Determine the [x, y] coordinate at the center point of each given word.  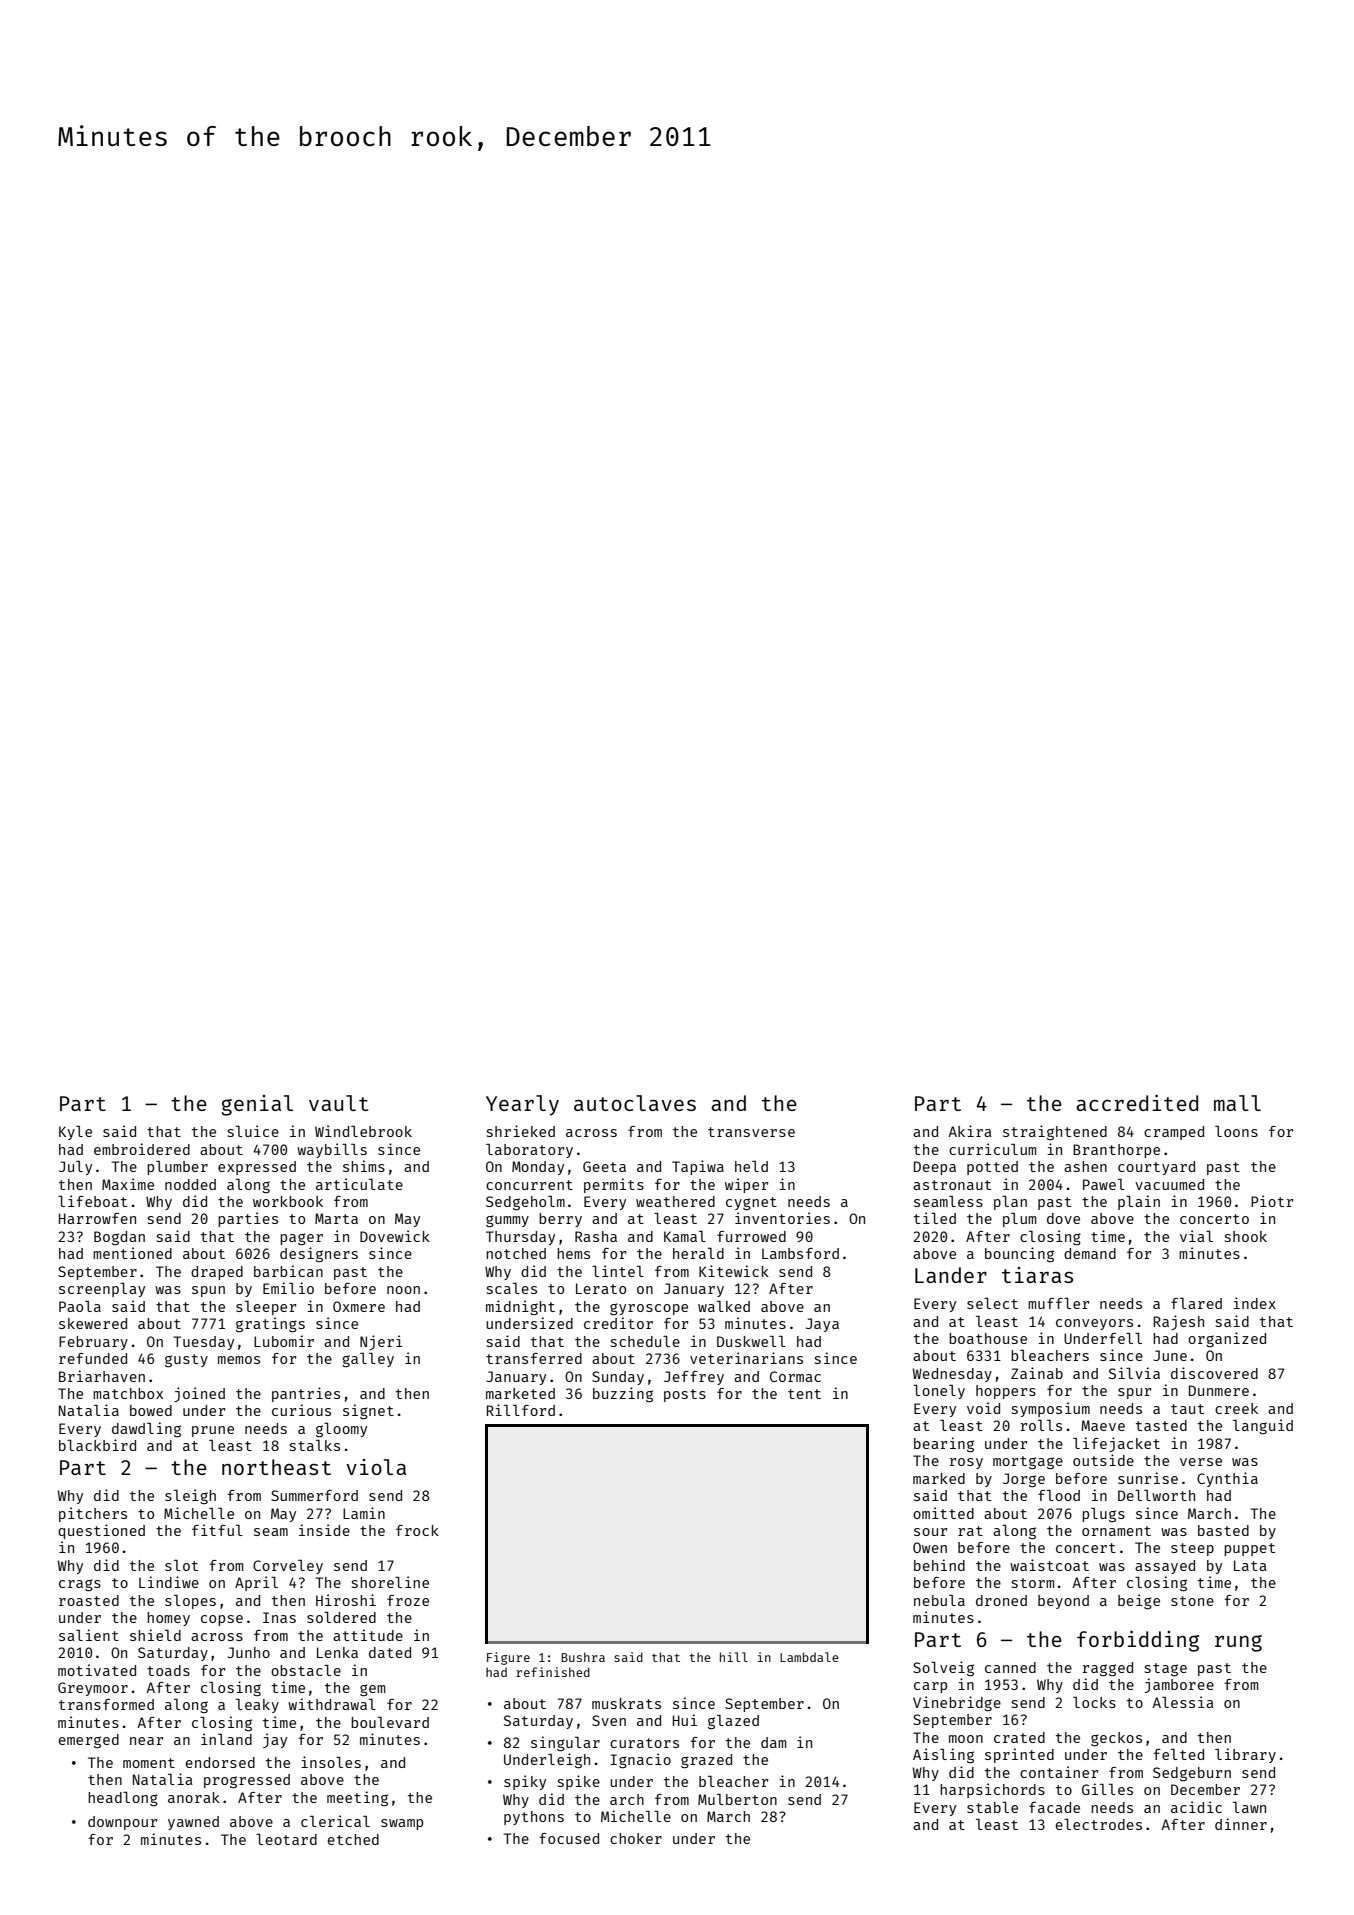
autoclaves [635, 1103]
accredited [1137, 1103]
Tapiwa [698, 1167]
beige [1139, 1601]
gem [372, 1690]
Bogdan [119, 1238]
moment [149, 1763]
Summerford [314, 1495]
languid [1263, 1426]
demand [1090, 1253]
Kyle [75, 1133]
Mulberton [737, 1799]
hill [734, 1657]
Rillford [520, 1410]
